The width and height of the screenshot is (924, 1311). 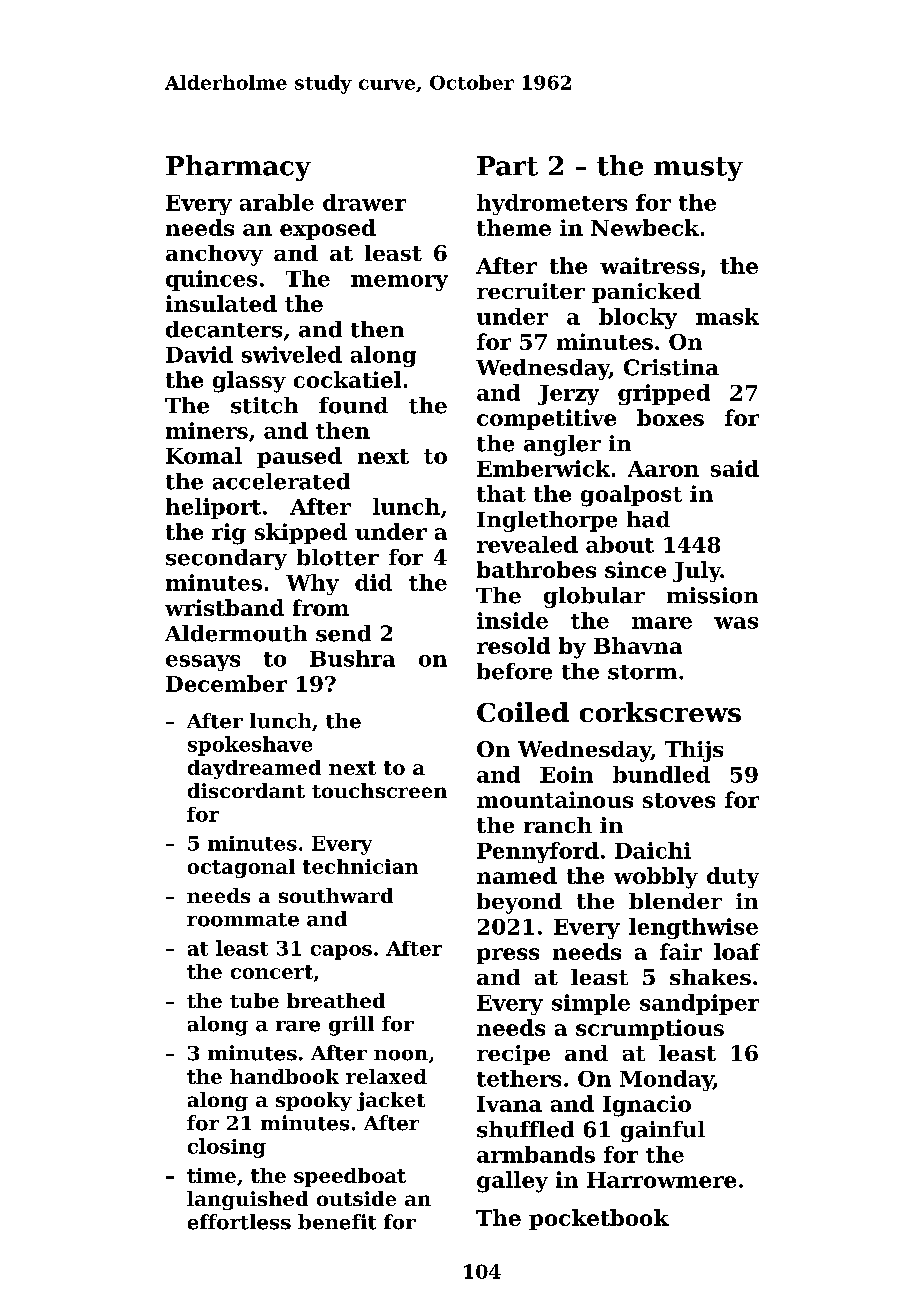 I want to click on mask, so click(x=727, y=316).
